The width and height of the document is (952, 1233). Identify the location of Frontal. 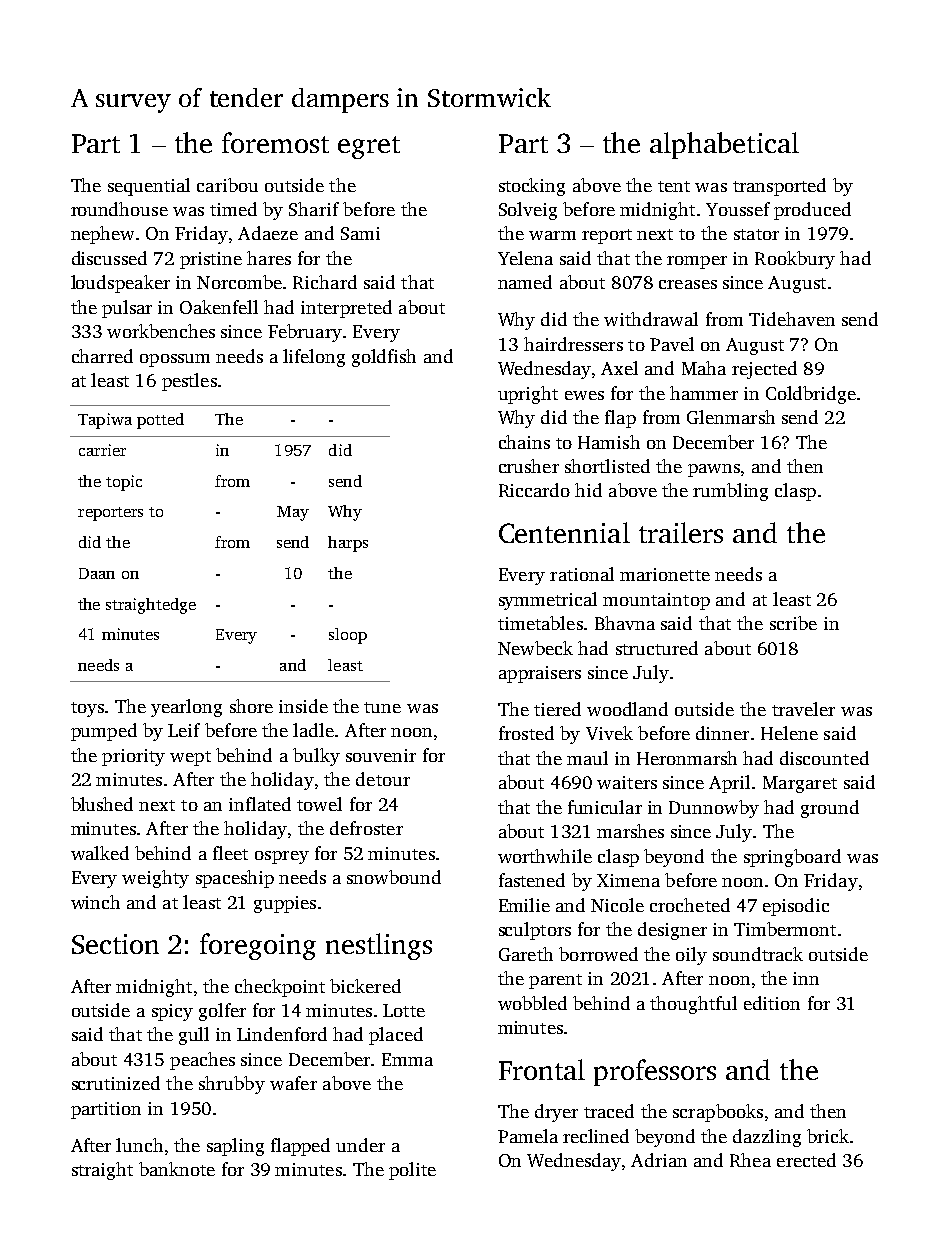
(542, 1069).
